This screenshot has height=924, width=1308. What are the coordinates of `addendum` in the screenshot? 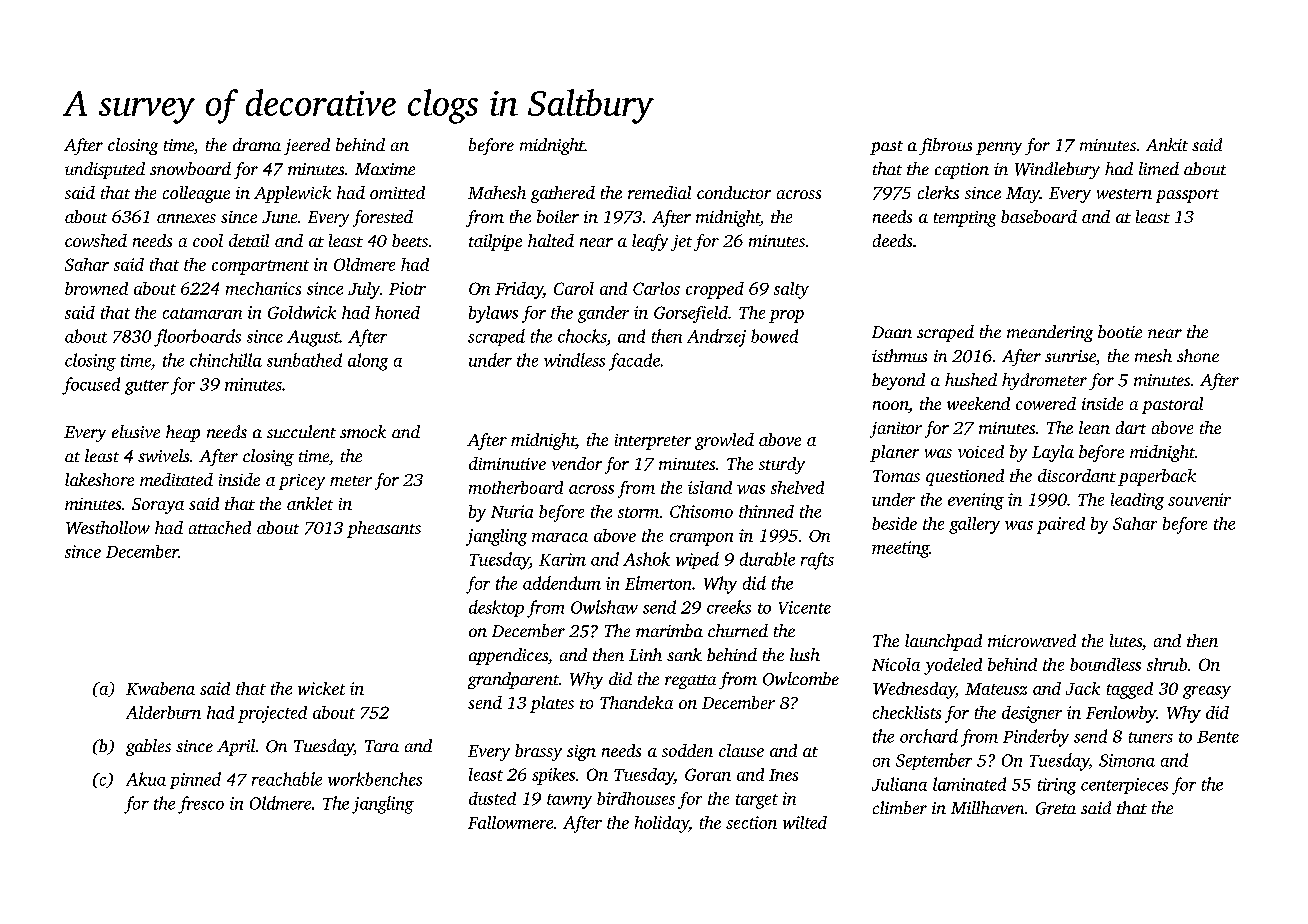 It's located at (562, 583).
